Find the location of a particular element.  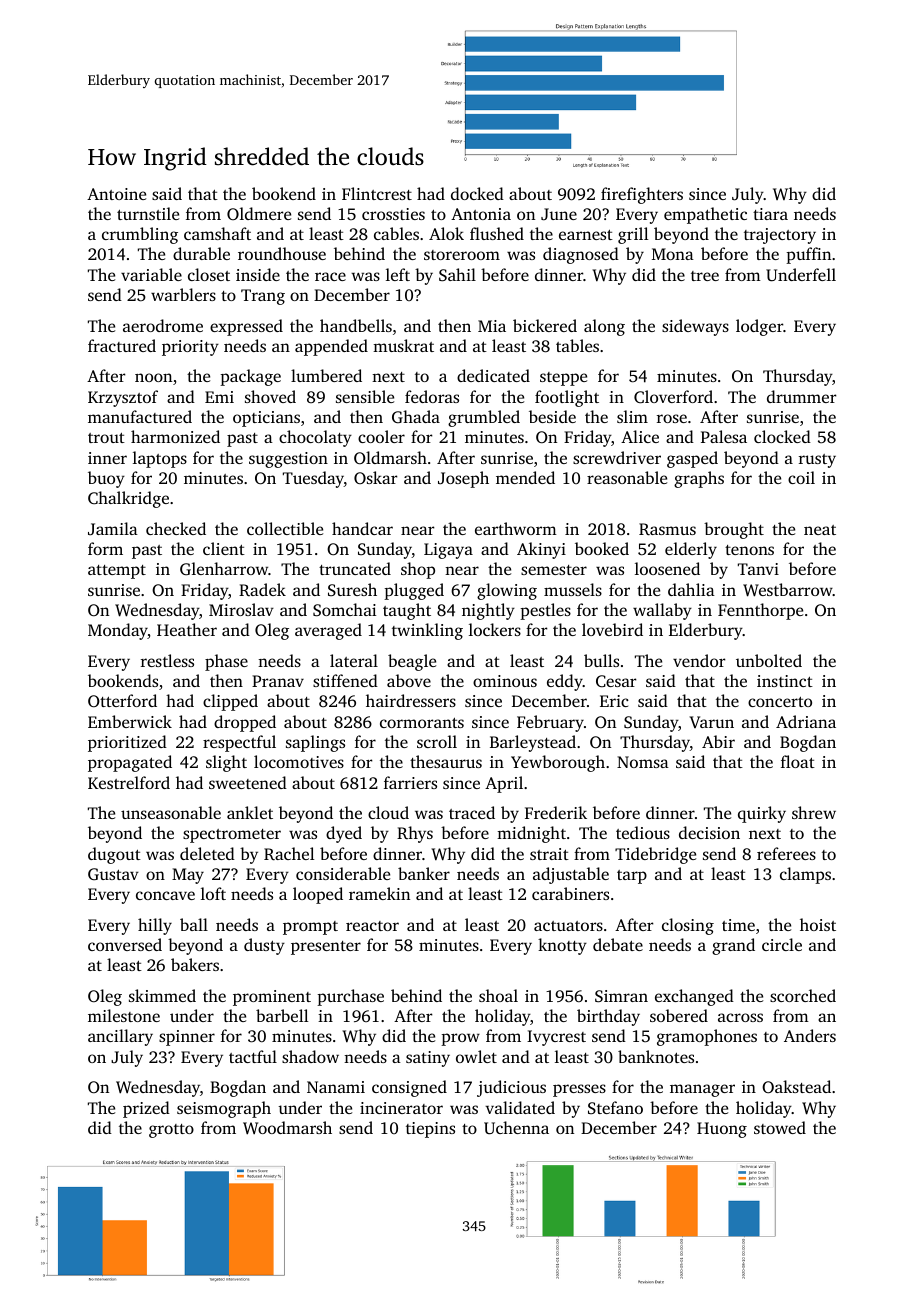

handbells is located at coordinates (356, 325).
